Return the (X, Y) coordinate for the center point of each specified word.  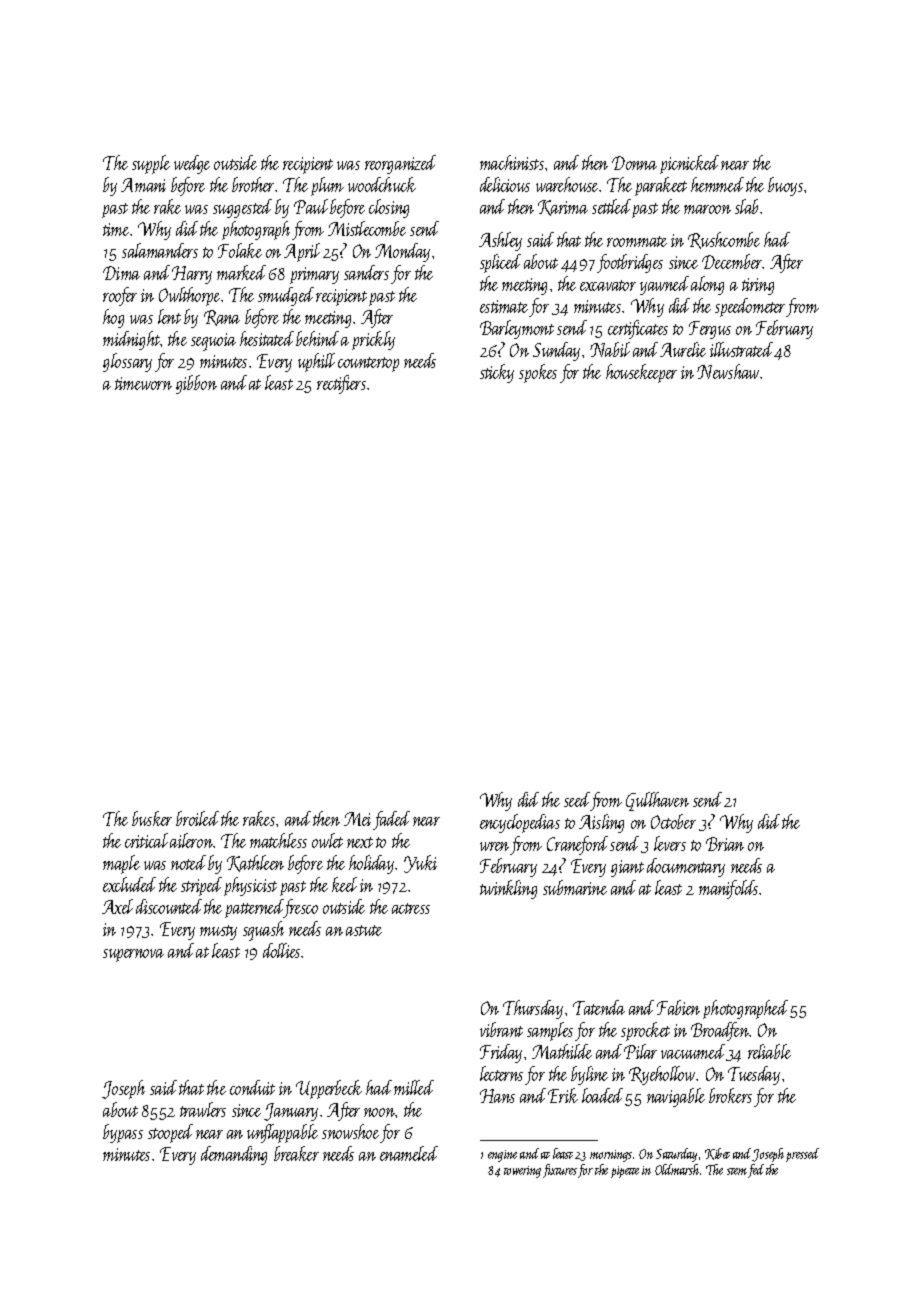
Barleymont (517, 329)
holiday (371, 864)
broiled (197, 818)
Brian (725, 844)
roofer (120, 296)
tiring (758, 286)
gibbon (196, 384)
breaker (296, 1153)
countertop (368, 364)
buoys (785, 186)
